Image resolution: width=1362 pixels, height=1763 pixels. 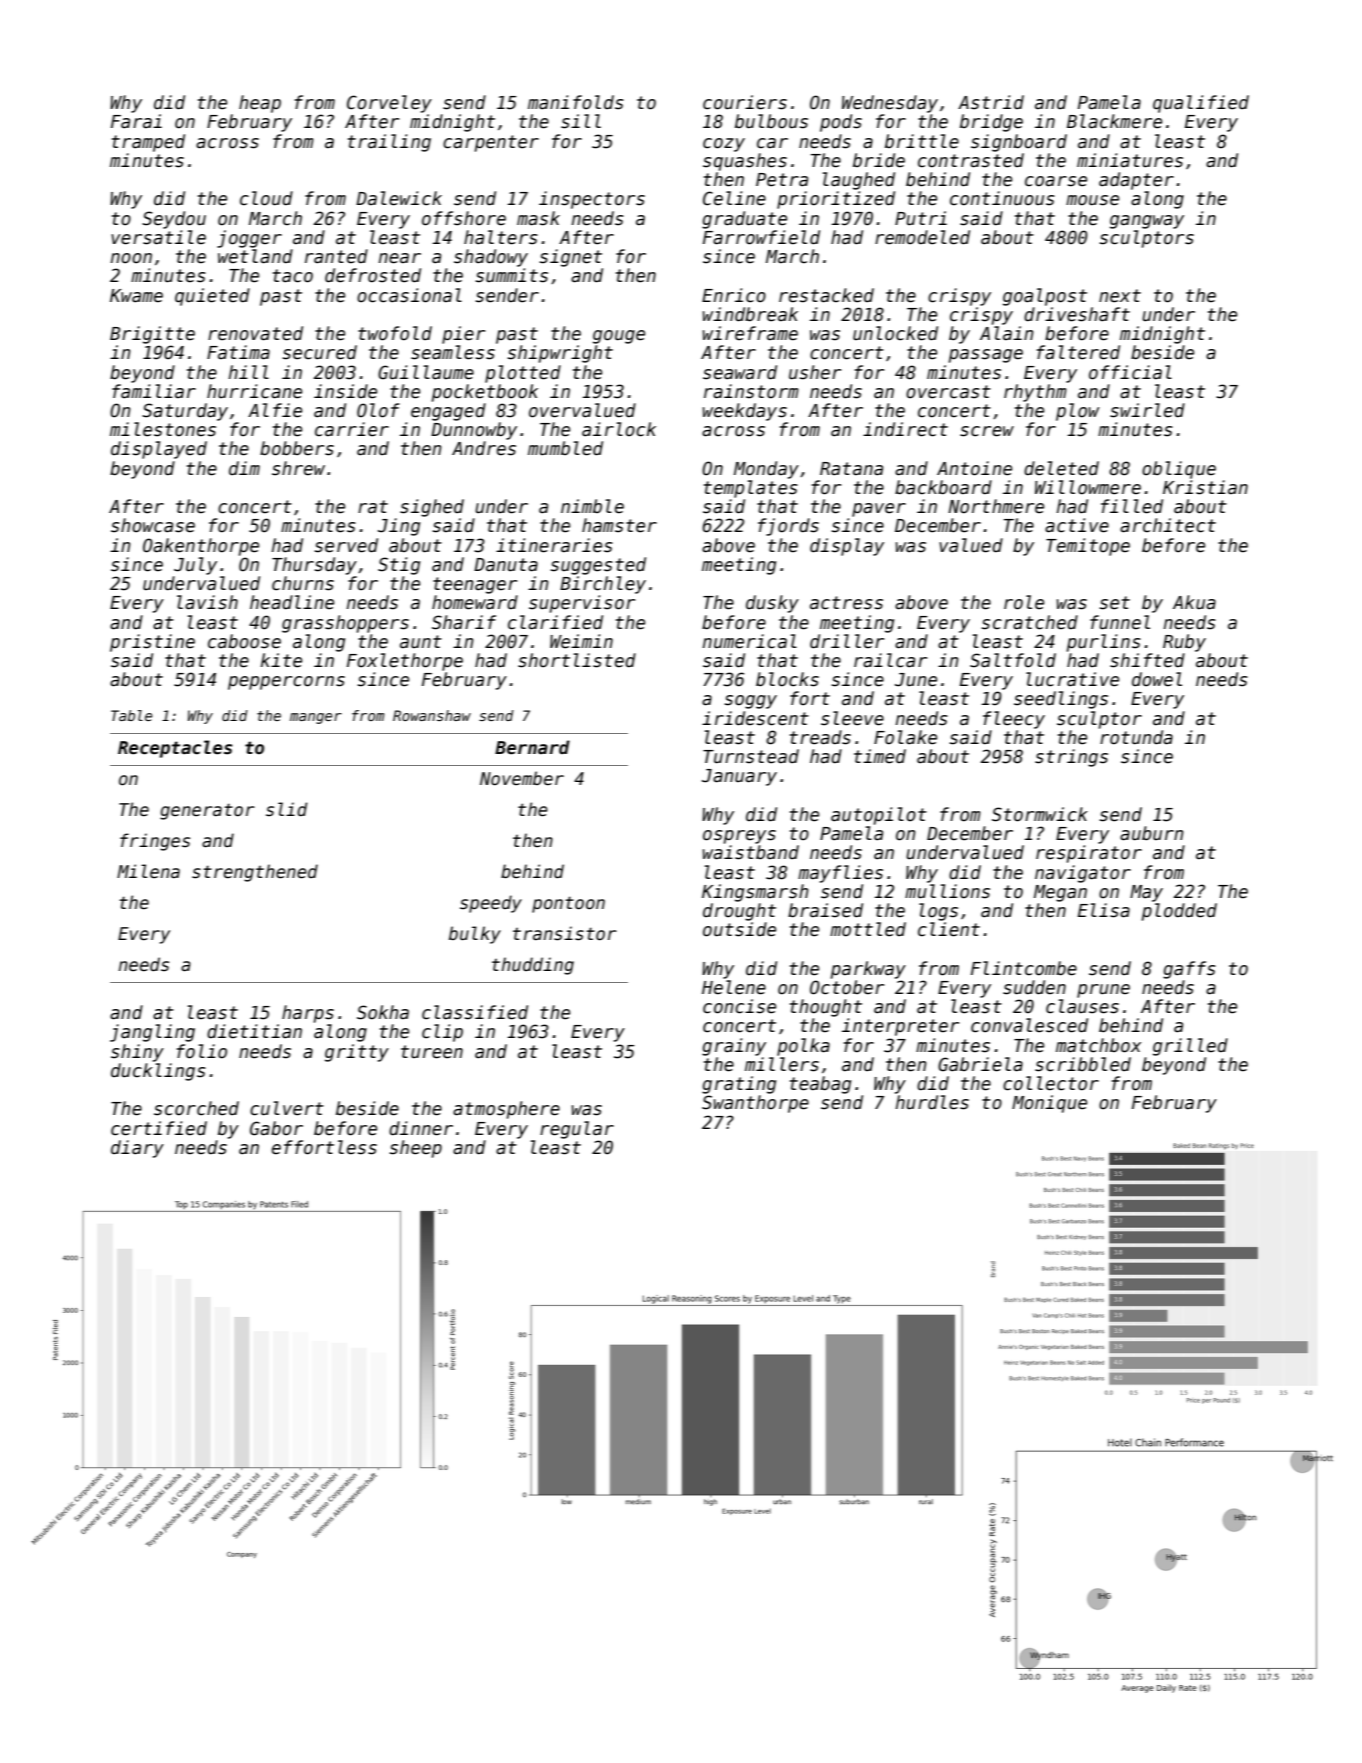 I want to click on pontoon, so click(x=568, y=904).
